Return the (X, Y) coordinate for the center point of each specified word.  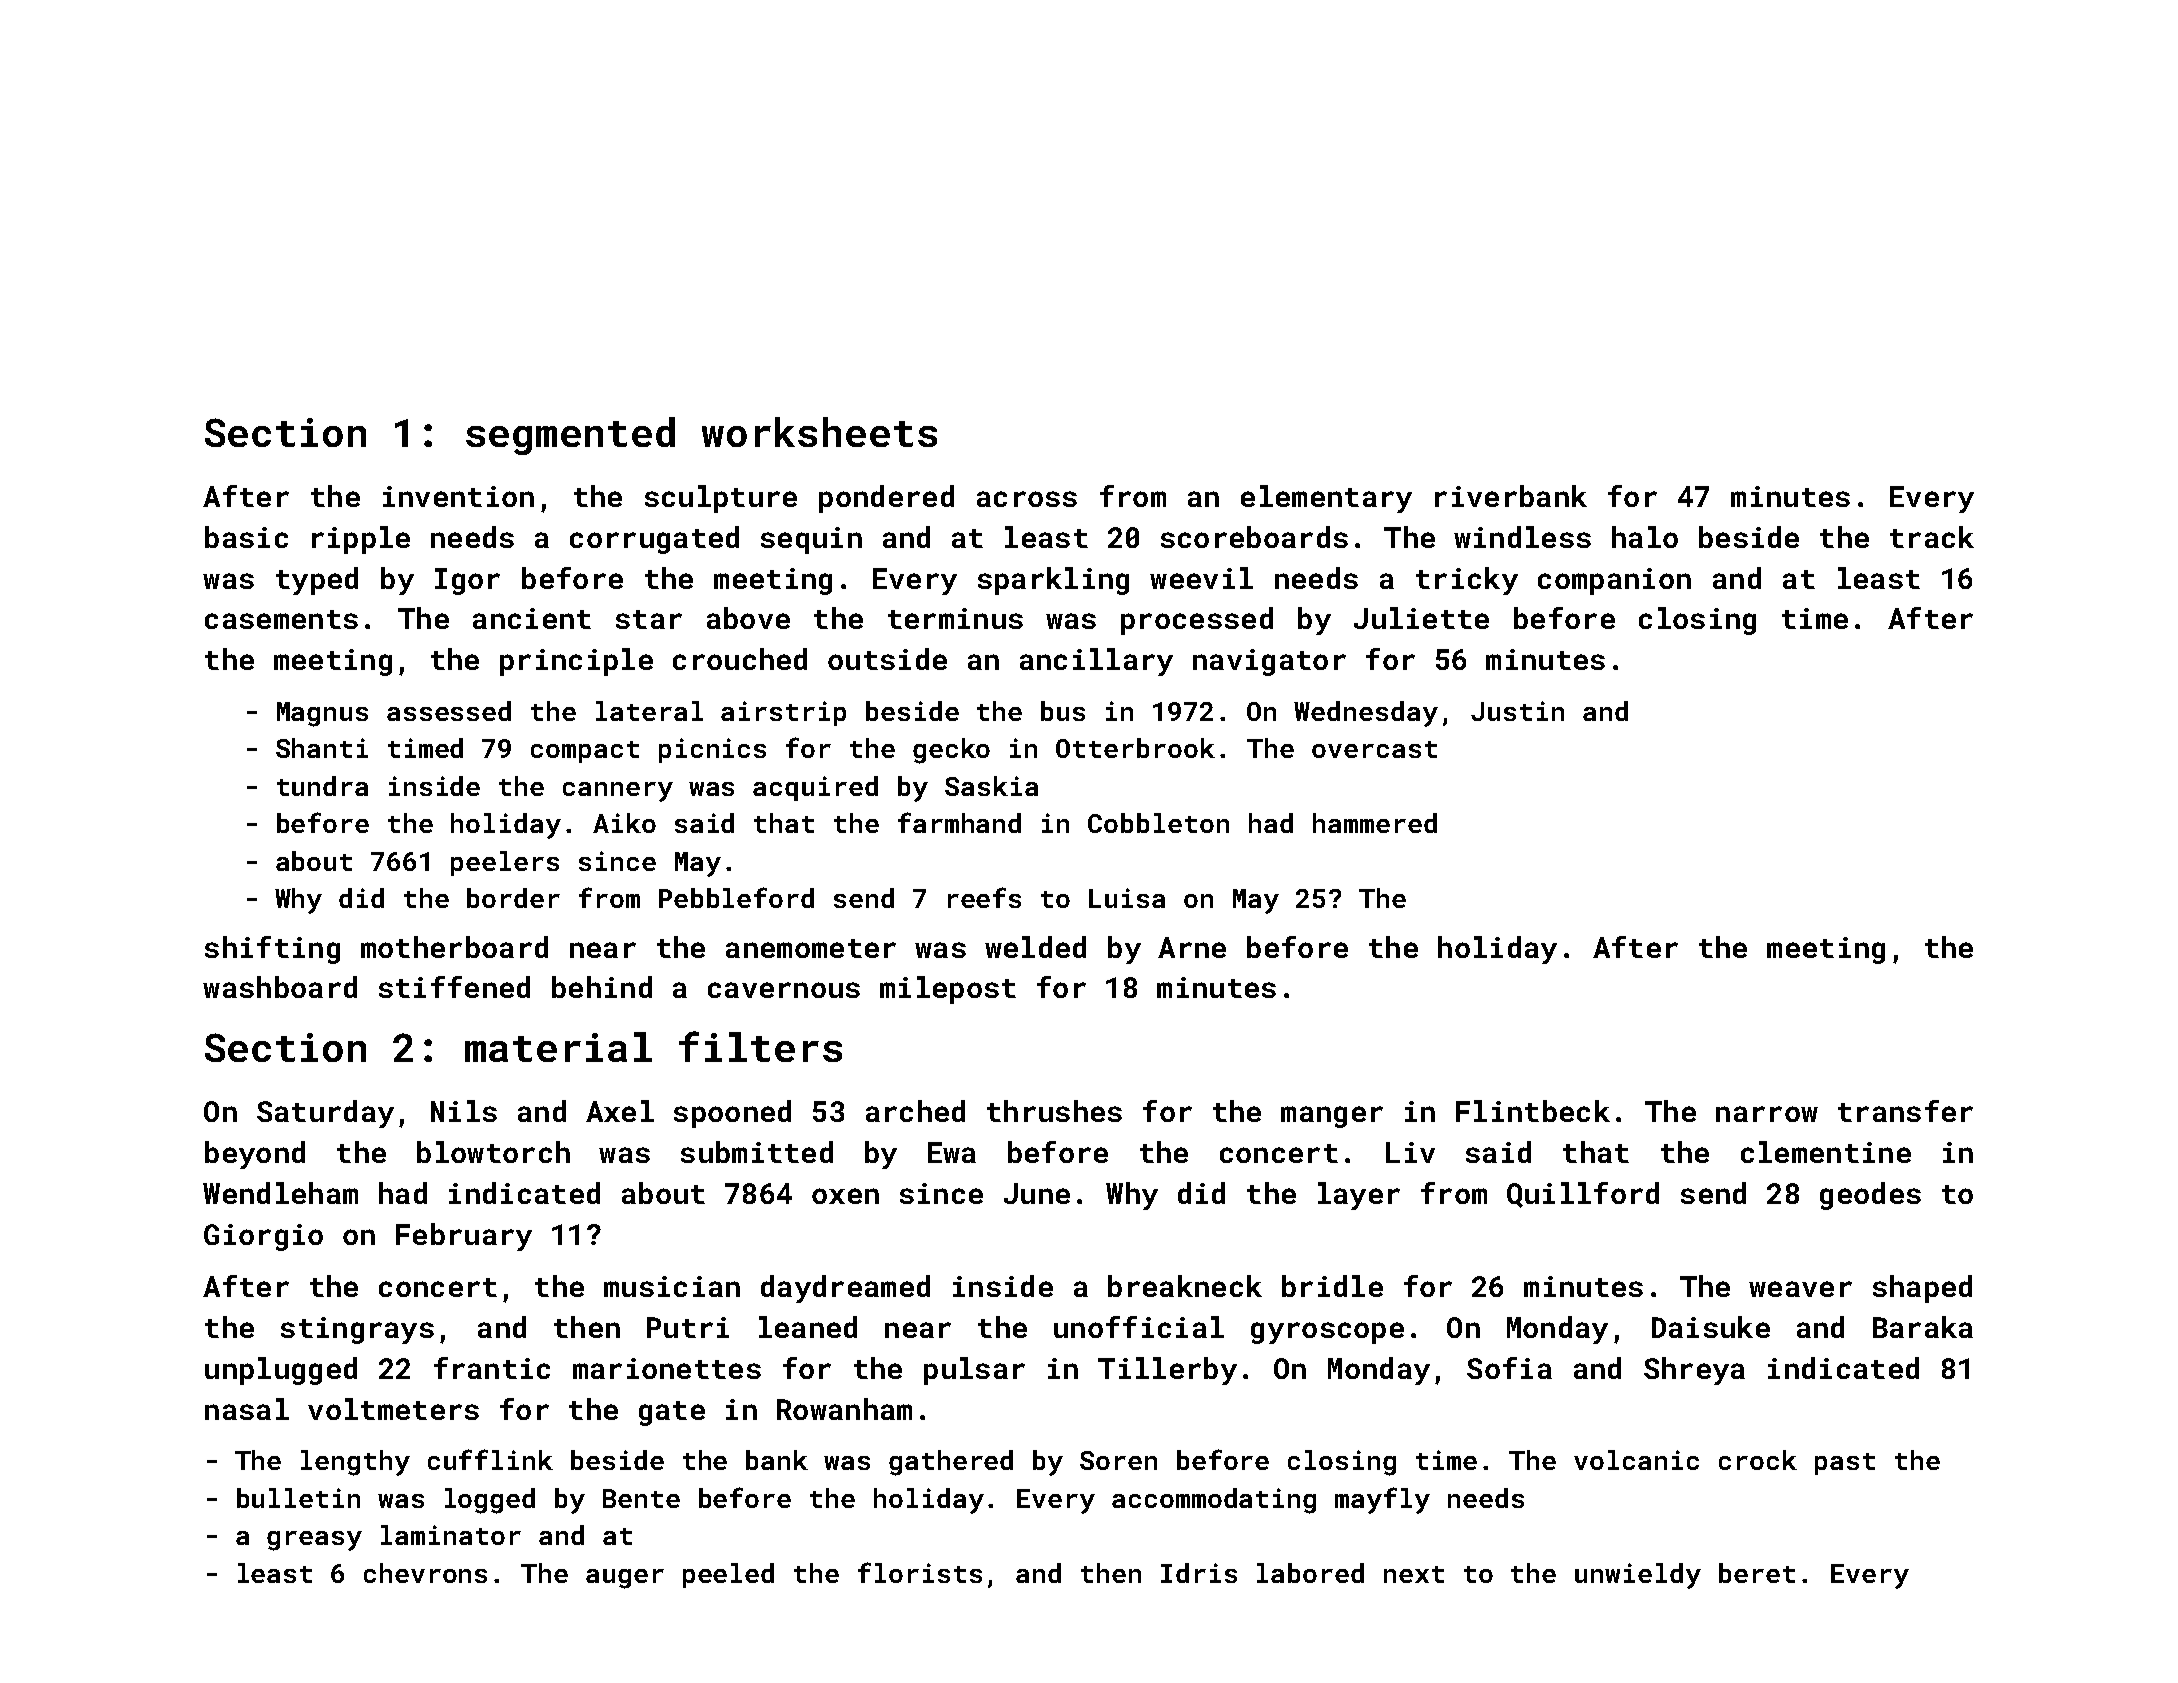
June (1037, 1193)
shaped (1922, 1289)
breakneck (1185, 1286)
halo (1645, 537)
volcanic (1636, 1460)
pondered (886, 499)
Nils (464, 1111)
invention (458, 496)
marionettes (667, 1368)
